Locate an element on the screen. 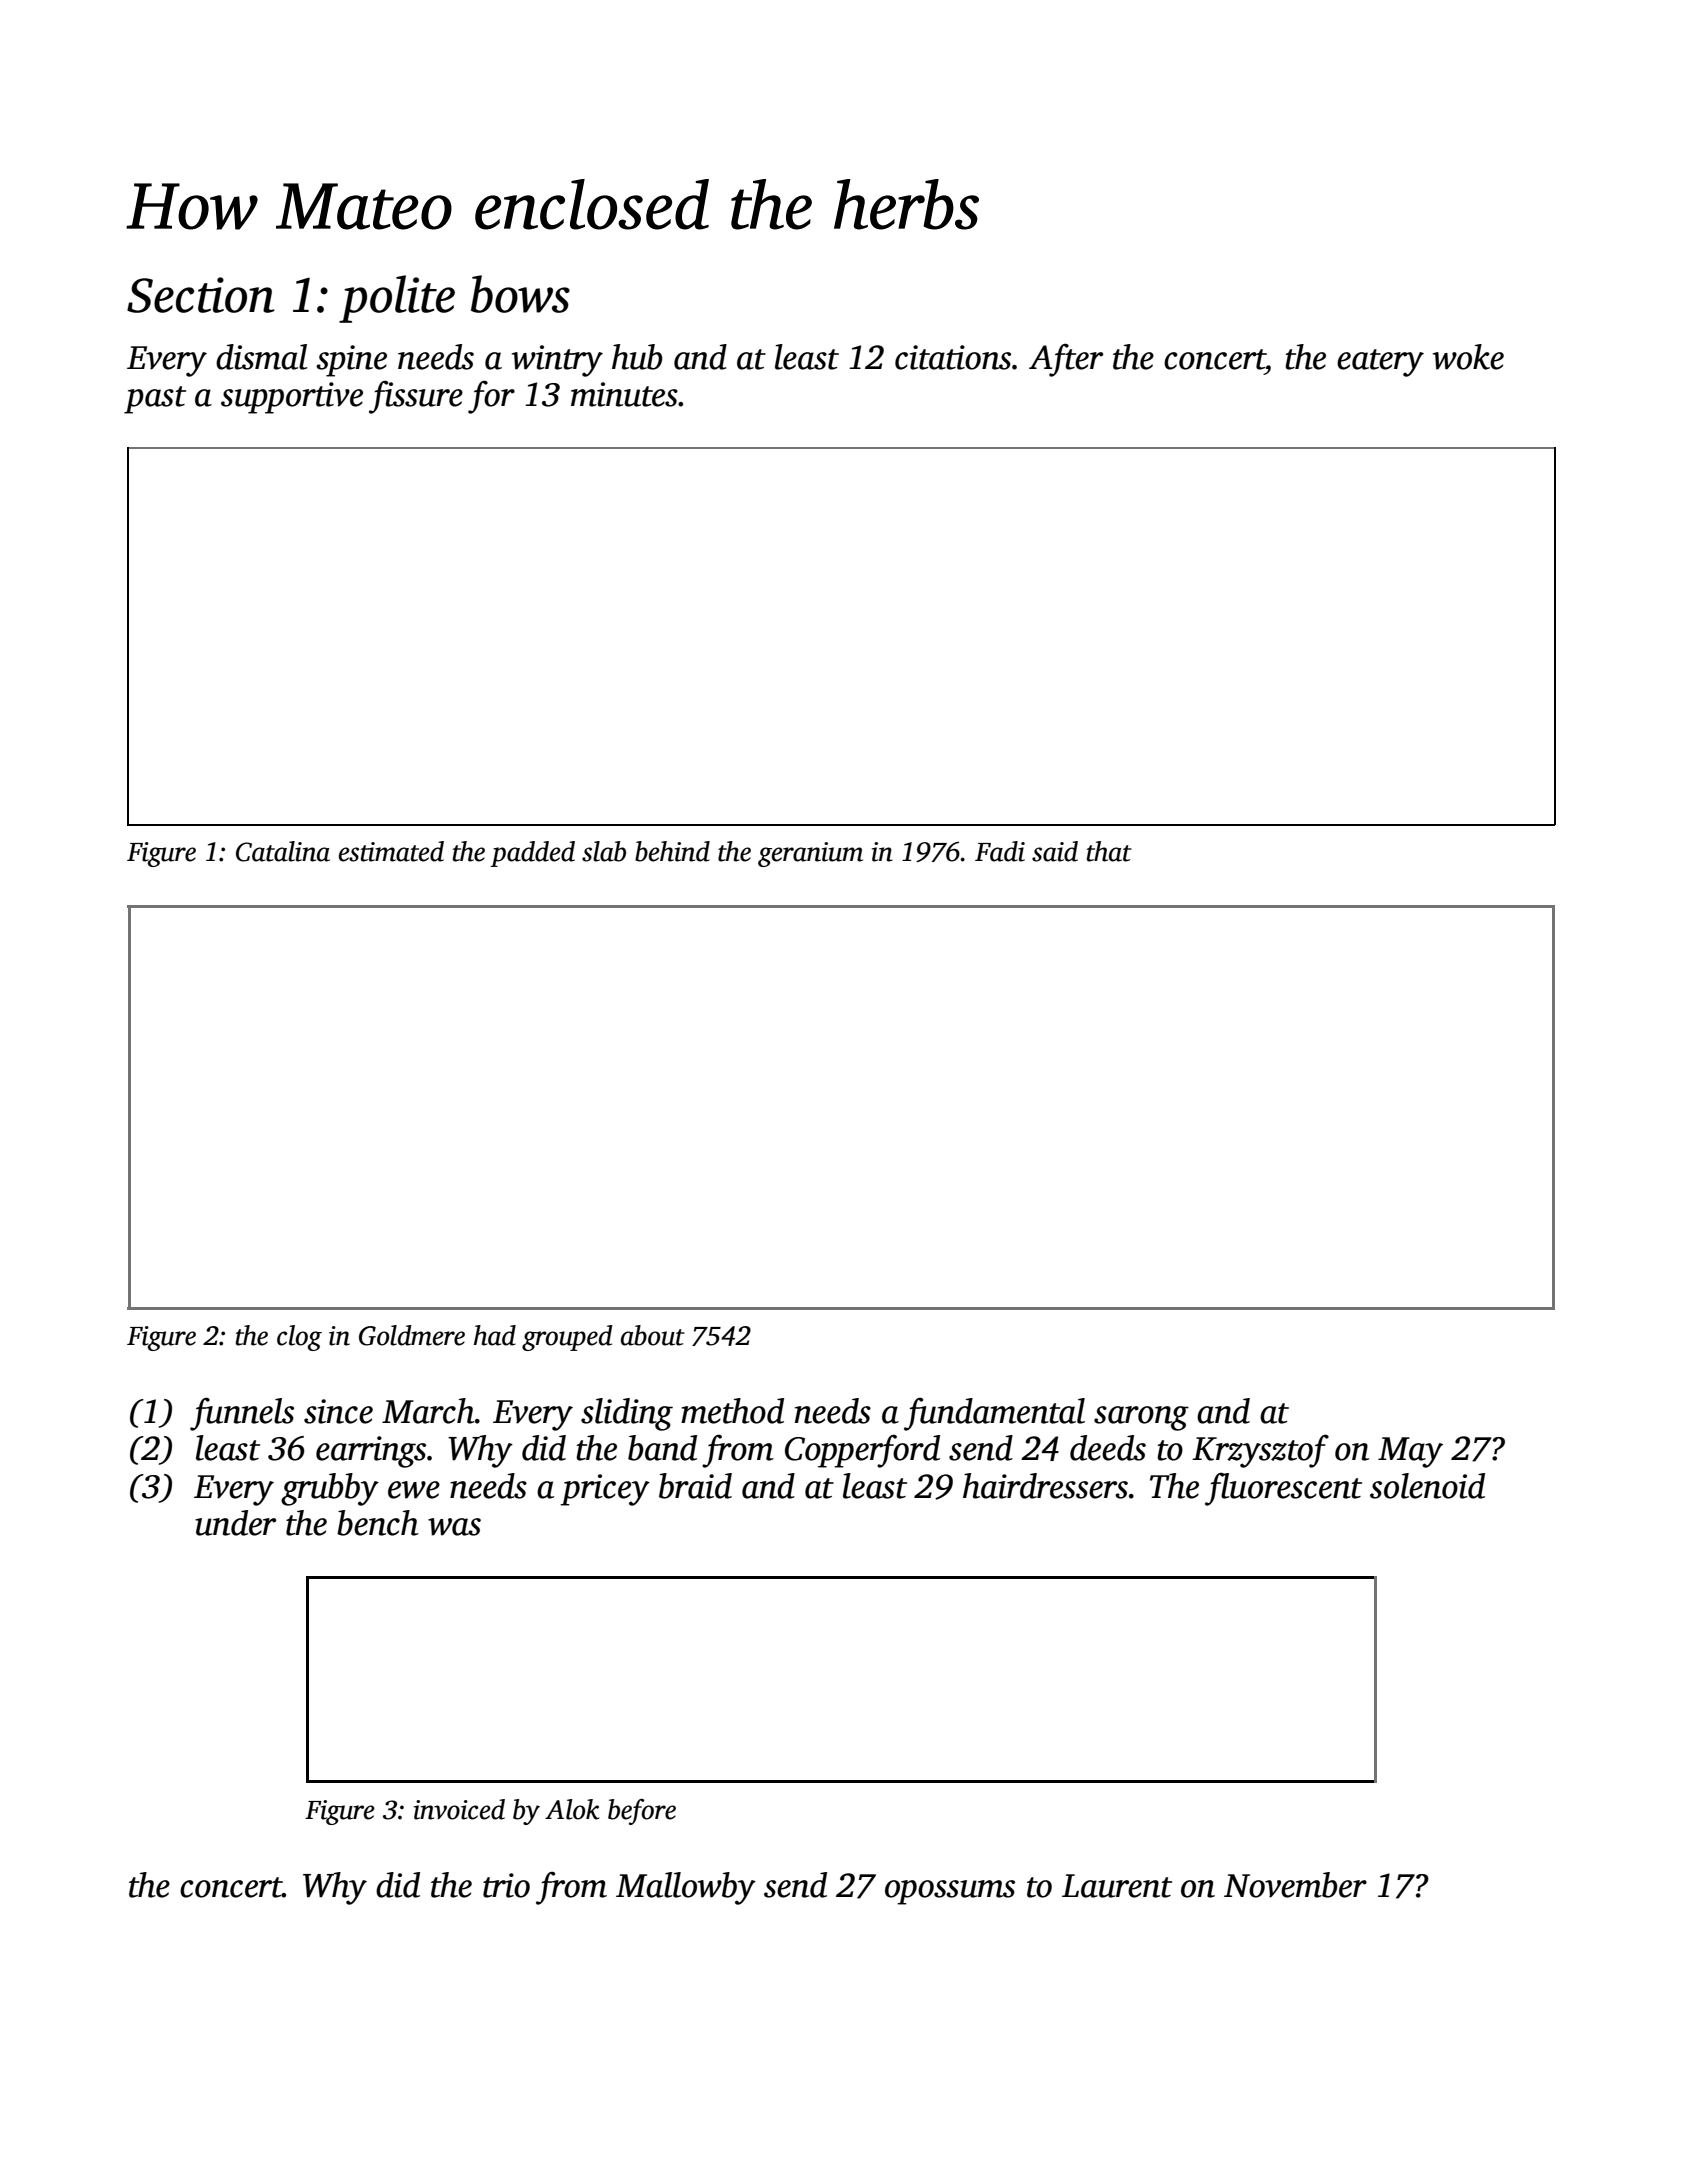  Laurent is located at coordinates (1117, 1886).
